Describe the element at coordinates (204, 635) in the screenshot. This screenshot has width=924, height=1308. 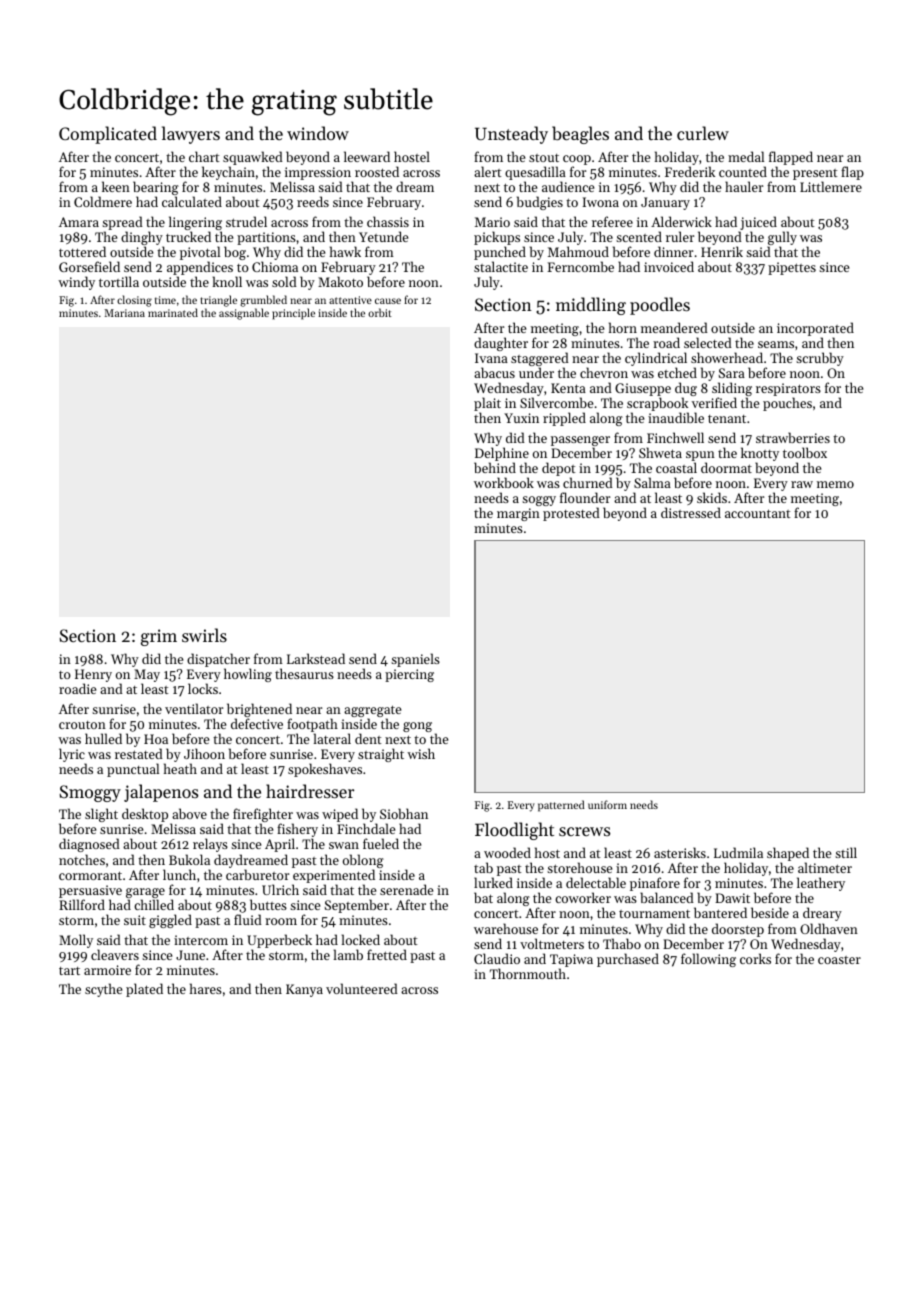
I see `swirls` at that location.
